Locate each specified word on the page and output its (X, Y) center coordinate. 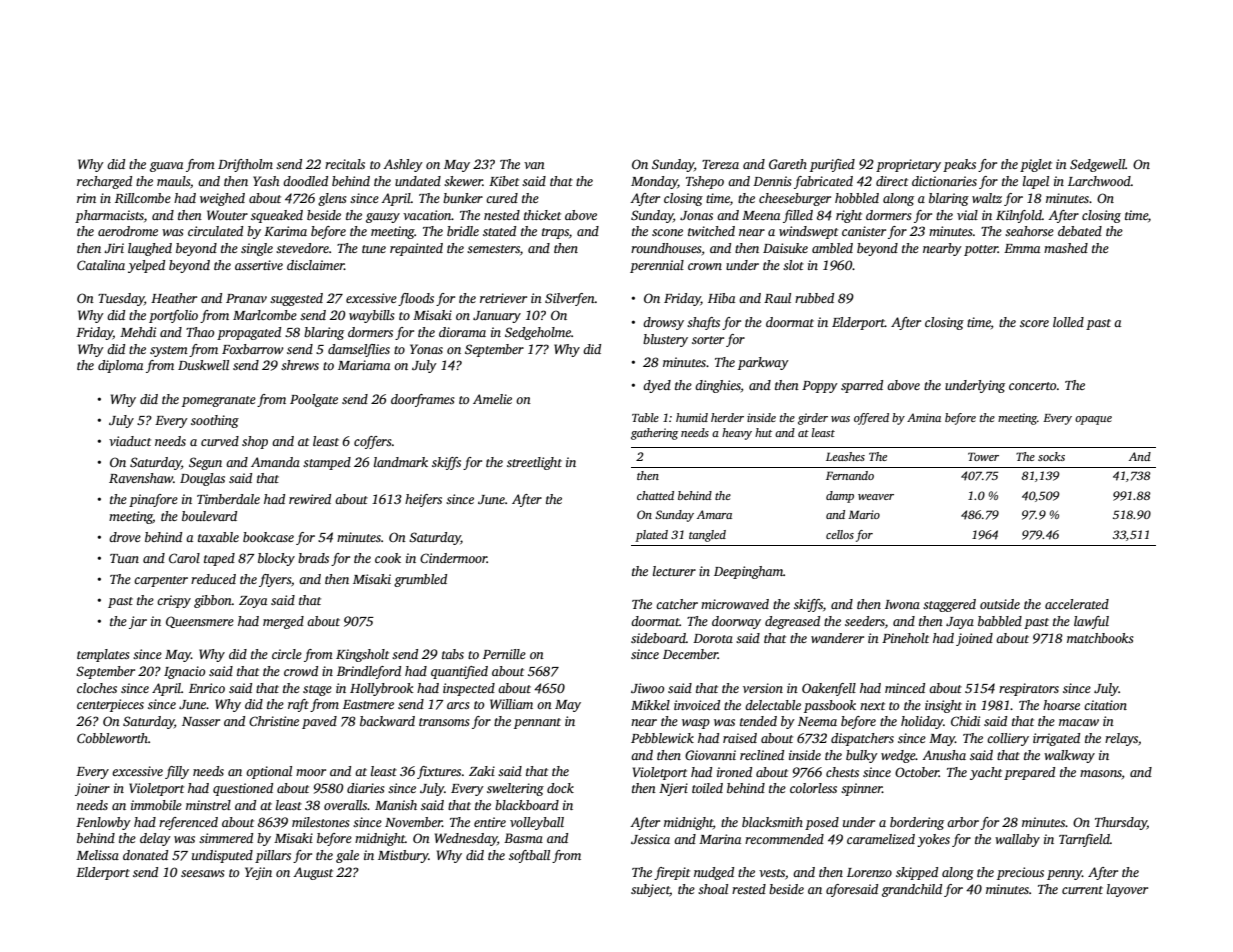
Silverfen (570, 299)
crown (705, 266)
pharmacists (109, 216)
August (313, 873)
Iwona (902, 604)
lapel (1036, 182)
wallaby (1017, 840)
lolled (1068, 322)
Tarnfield (1084, 840)
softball (529, 856)
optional (269, 772)
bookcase (268, 537)
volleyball (537, 823)
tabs (453, 654)
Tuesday (121, 299)
